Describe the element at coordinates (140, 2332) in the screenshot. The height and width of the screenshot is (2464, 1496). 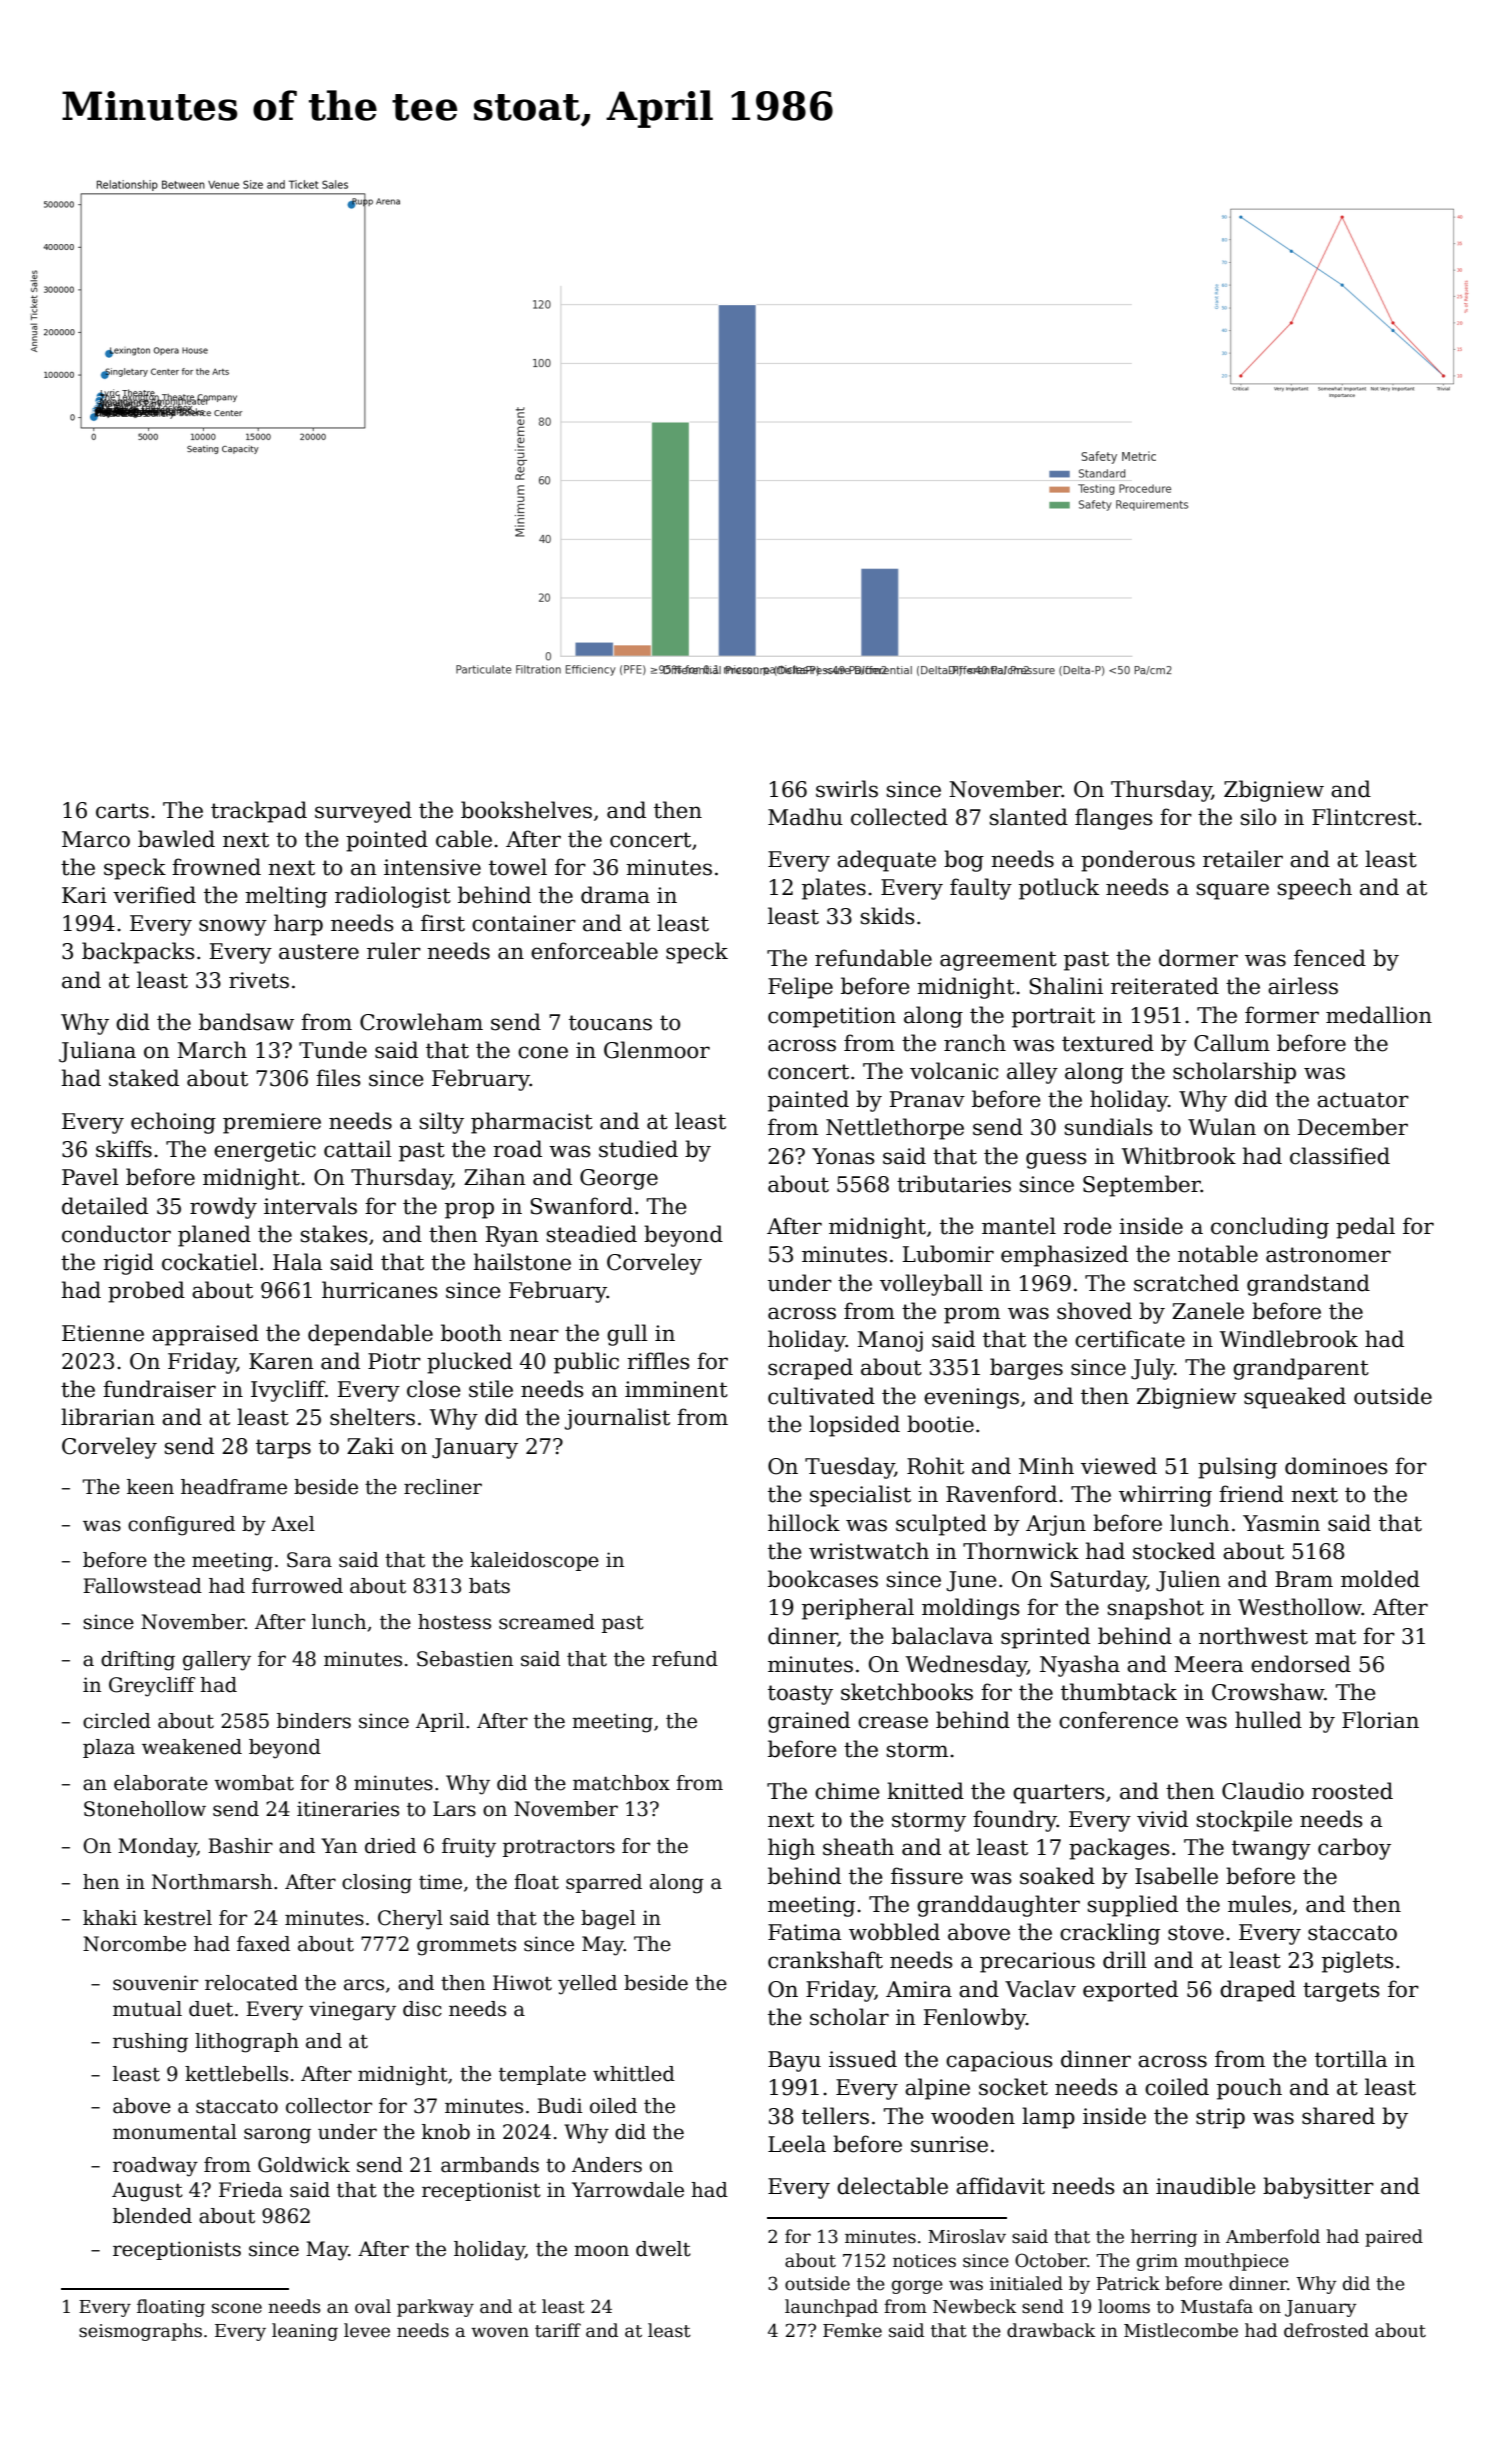
I see `seismographs` at that location.
